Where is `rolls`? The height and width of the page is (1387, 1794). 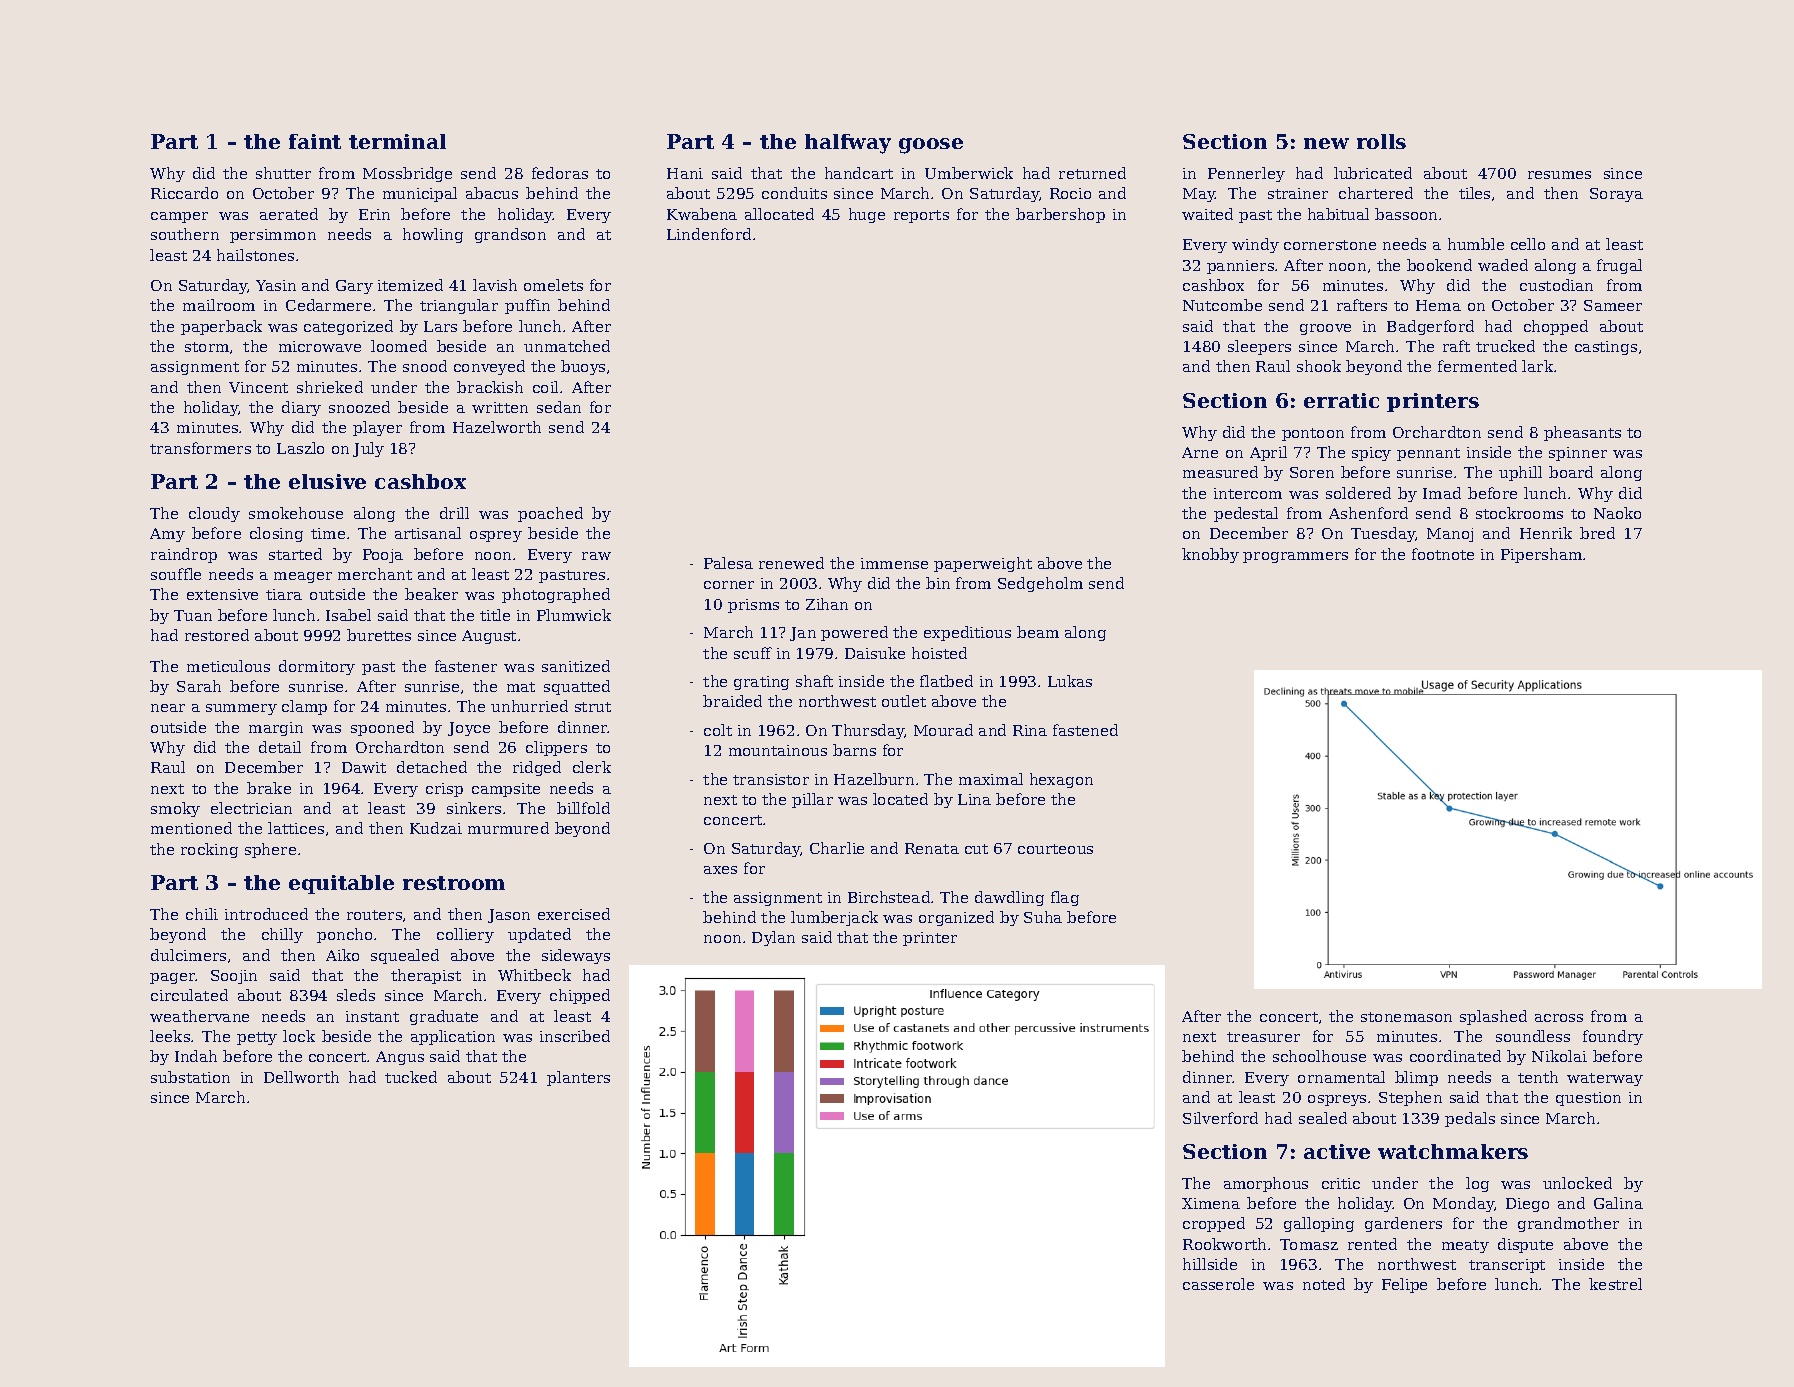
rolls is located at coordinates (1381, 141).
